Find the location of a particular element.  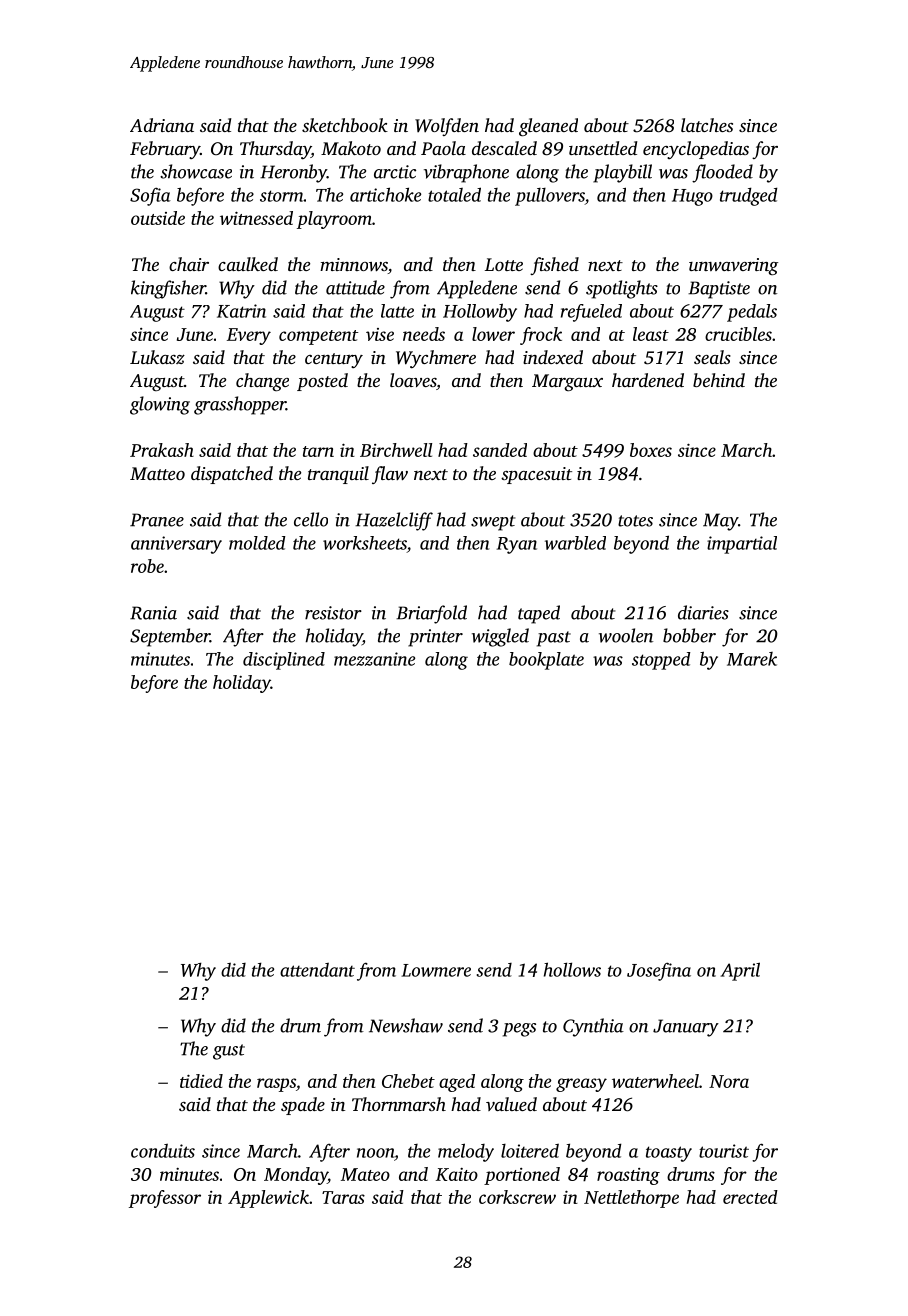

change is located at coordinates (262, 382).
